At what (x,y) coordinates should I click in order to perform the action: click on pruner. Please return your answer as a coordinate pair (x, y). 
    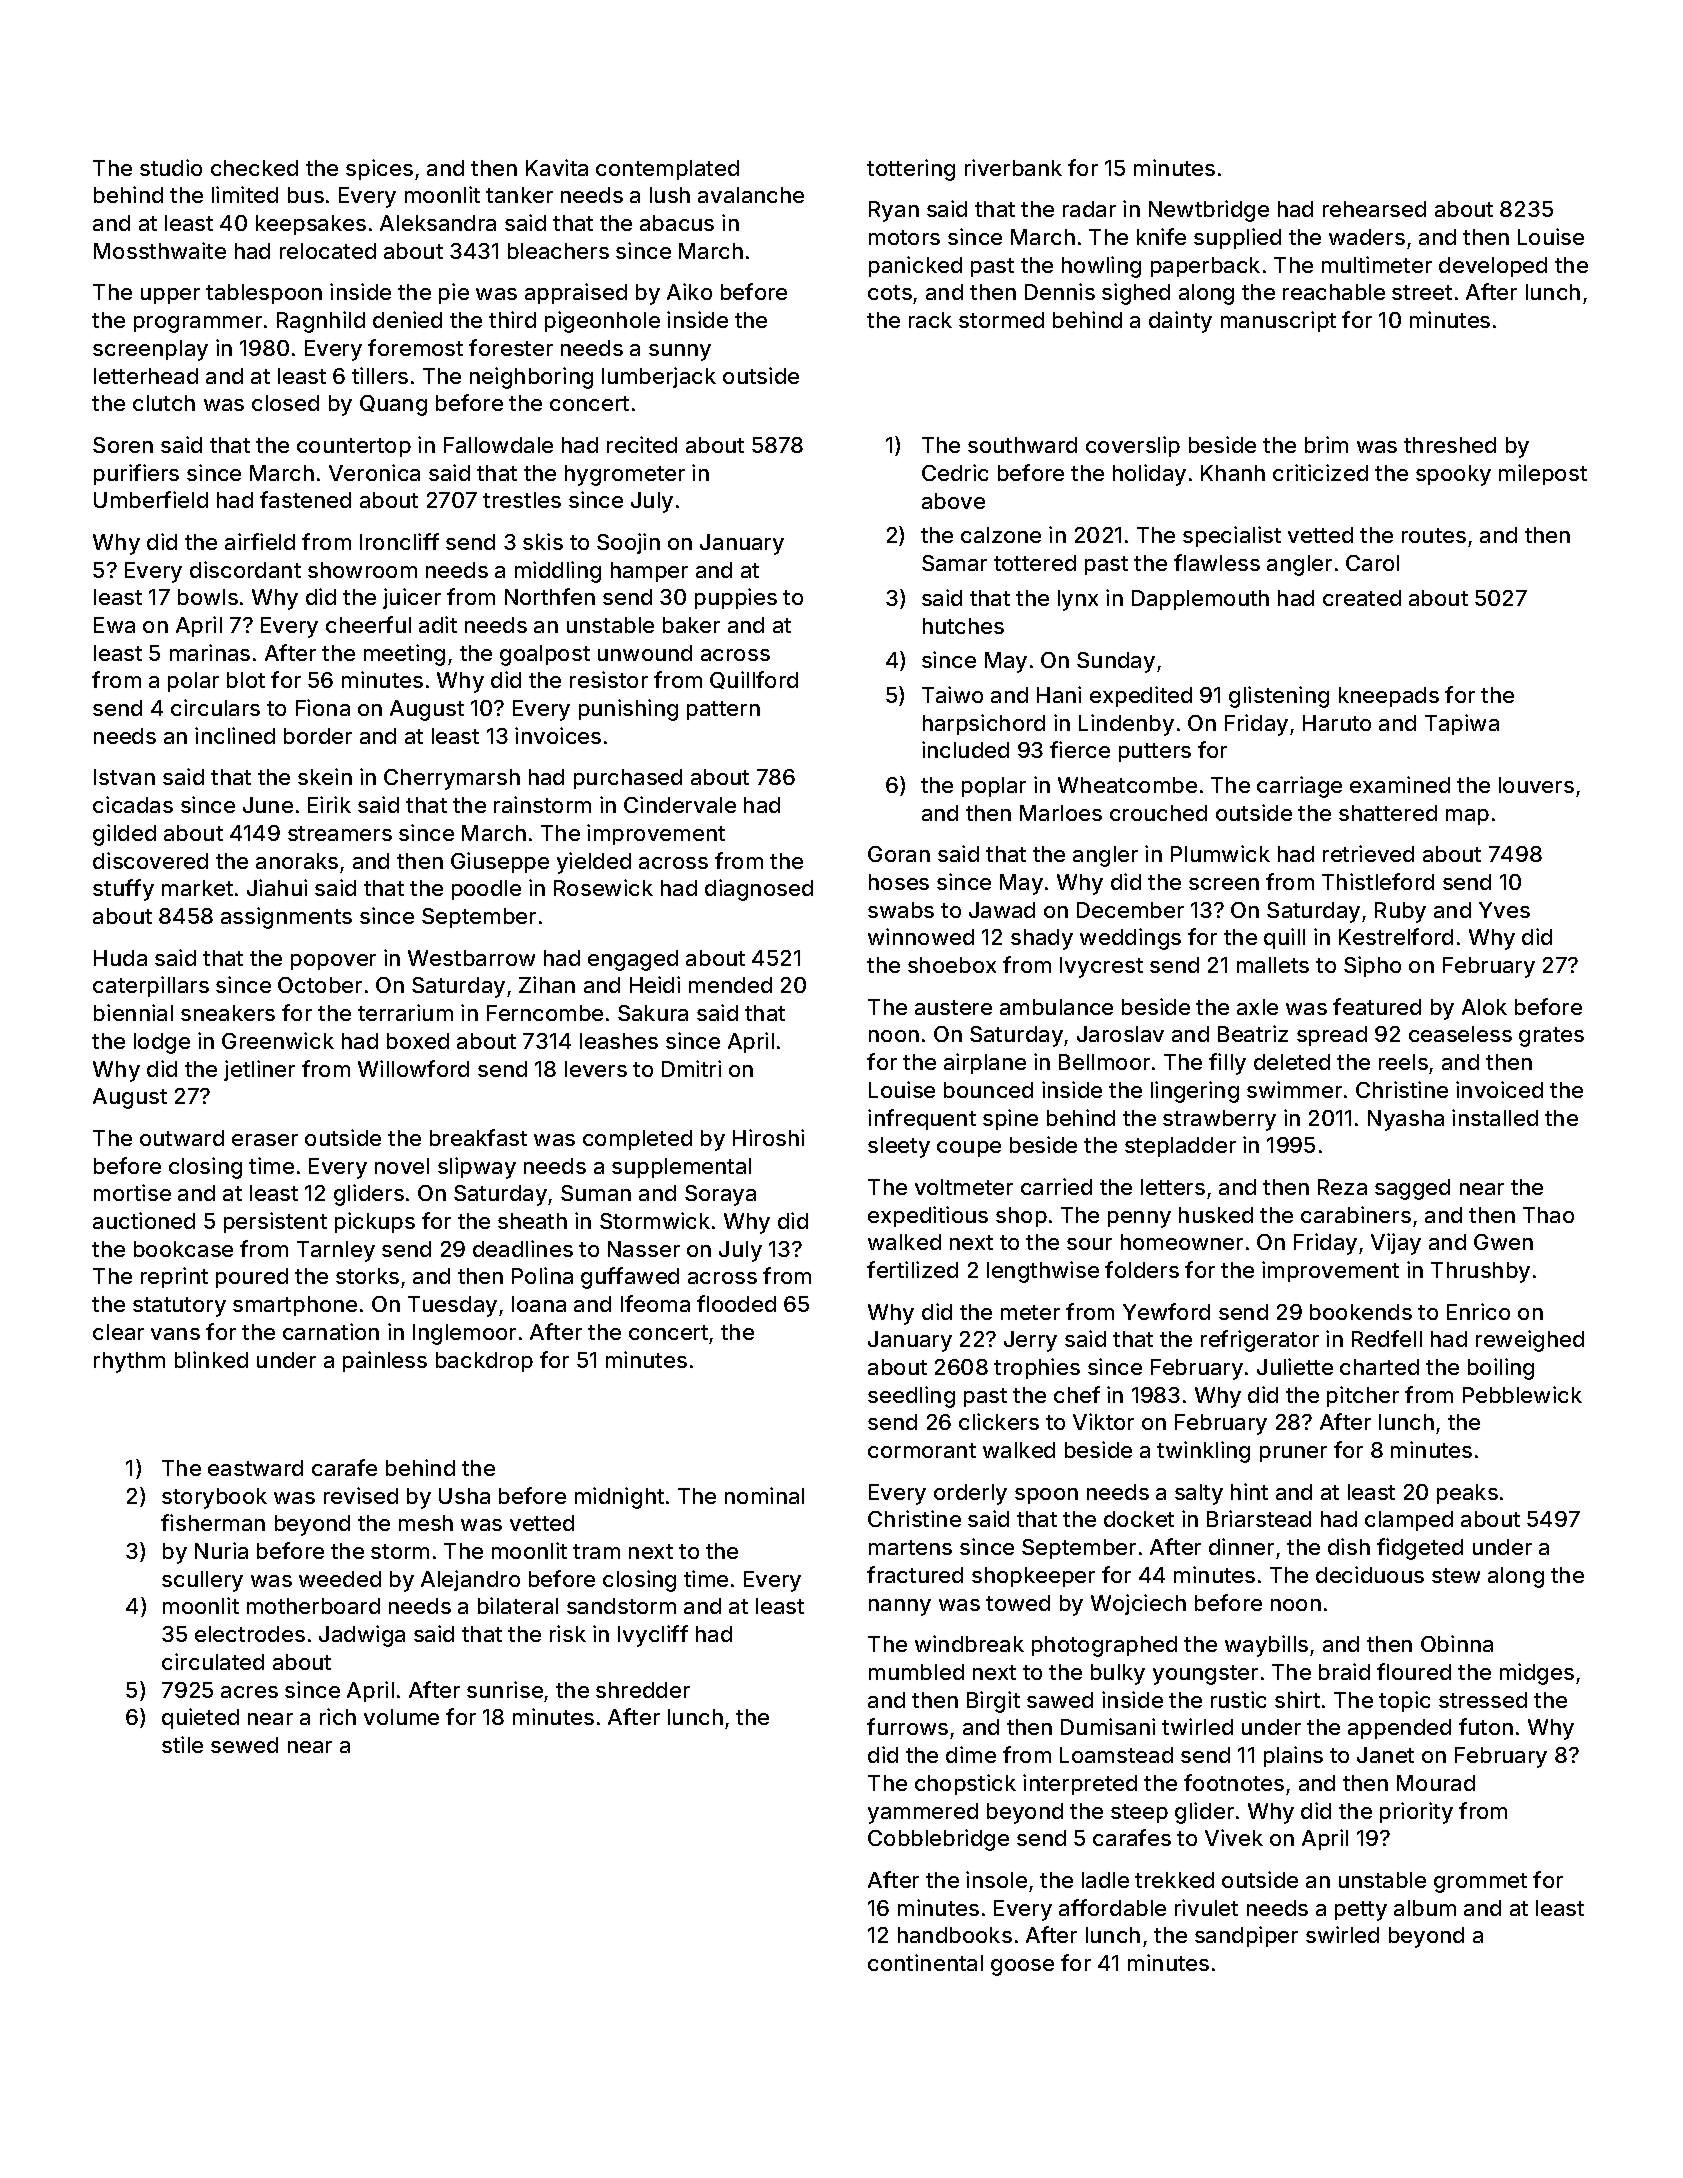
    Looking at the image, I should click on (1293, 1454).
